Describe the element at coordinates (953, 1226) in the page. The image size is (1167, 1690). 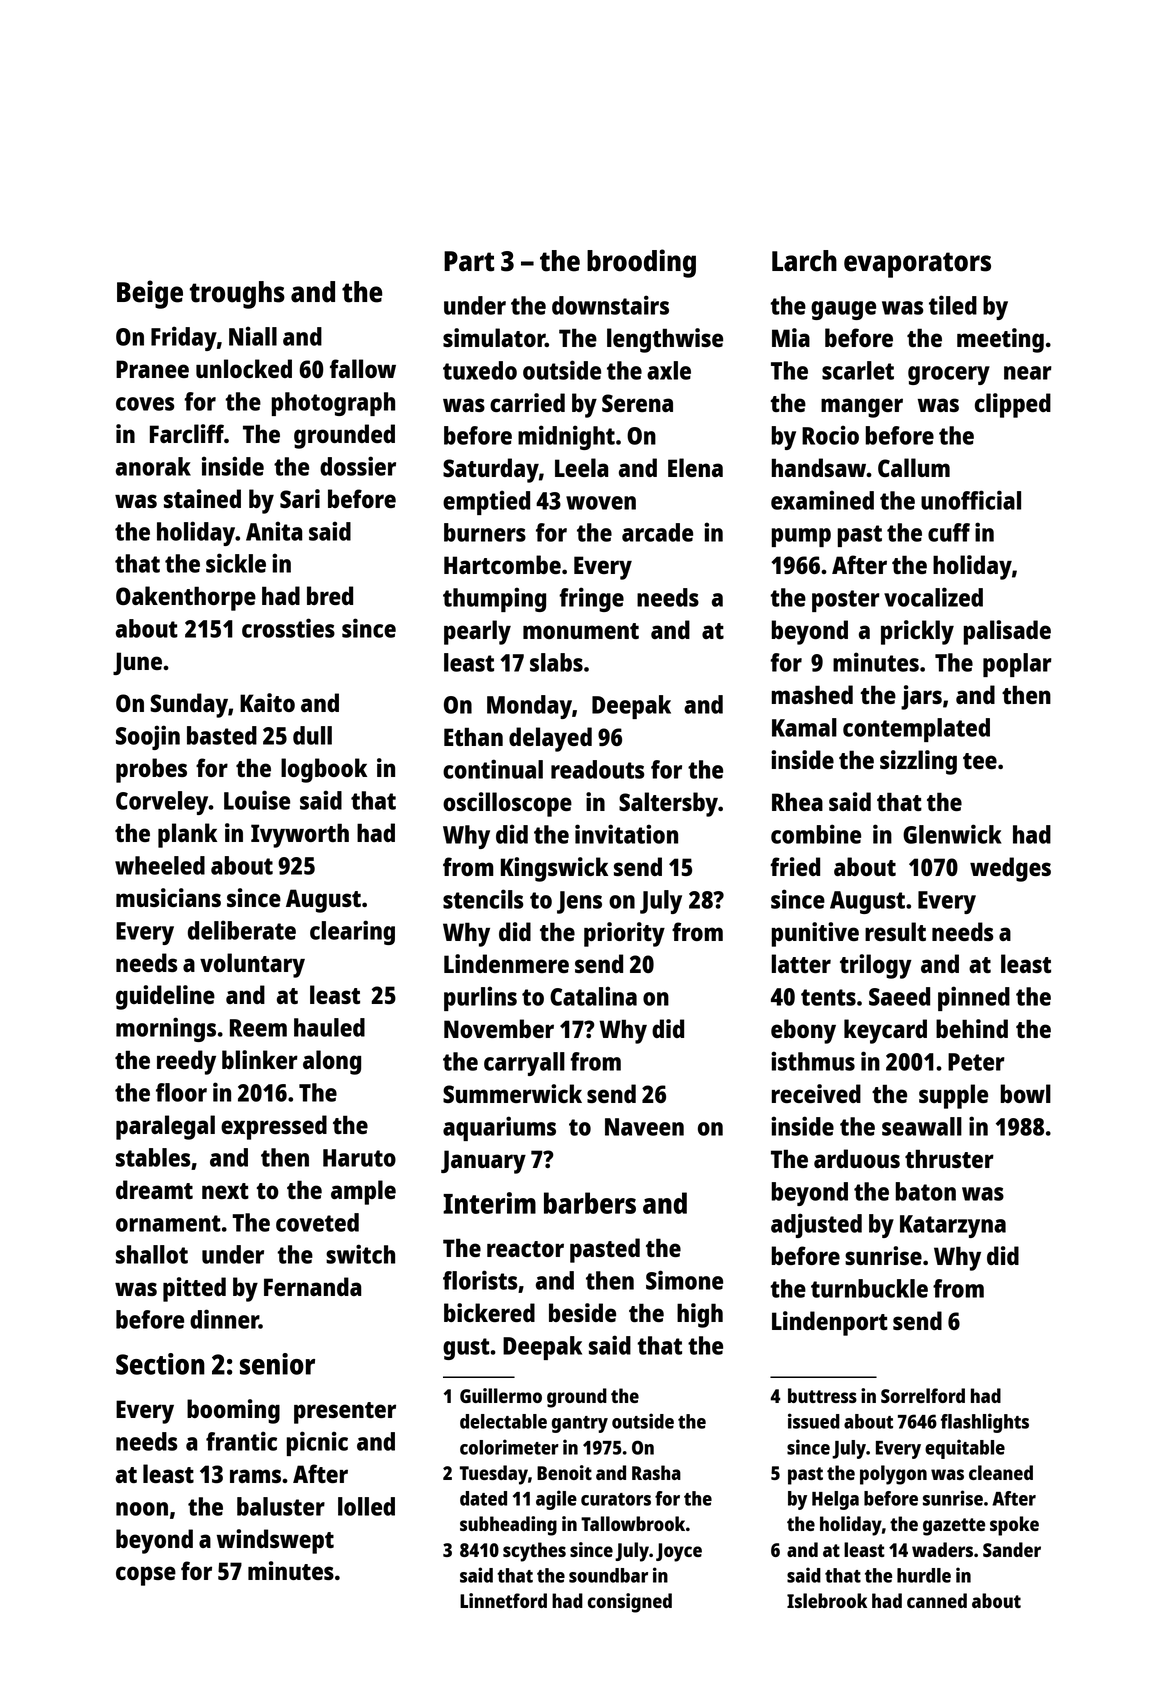
I see `Katarzyna` at that location.
